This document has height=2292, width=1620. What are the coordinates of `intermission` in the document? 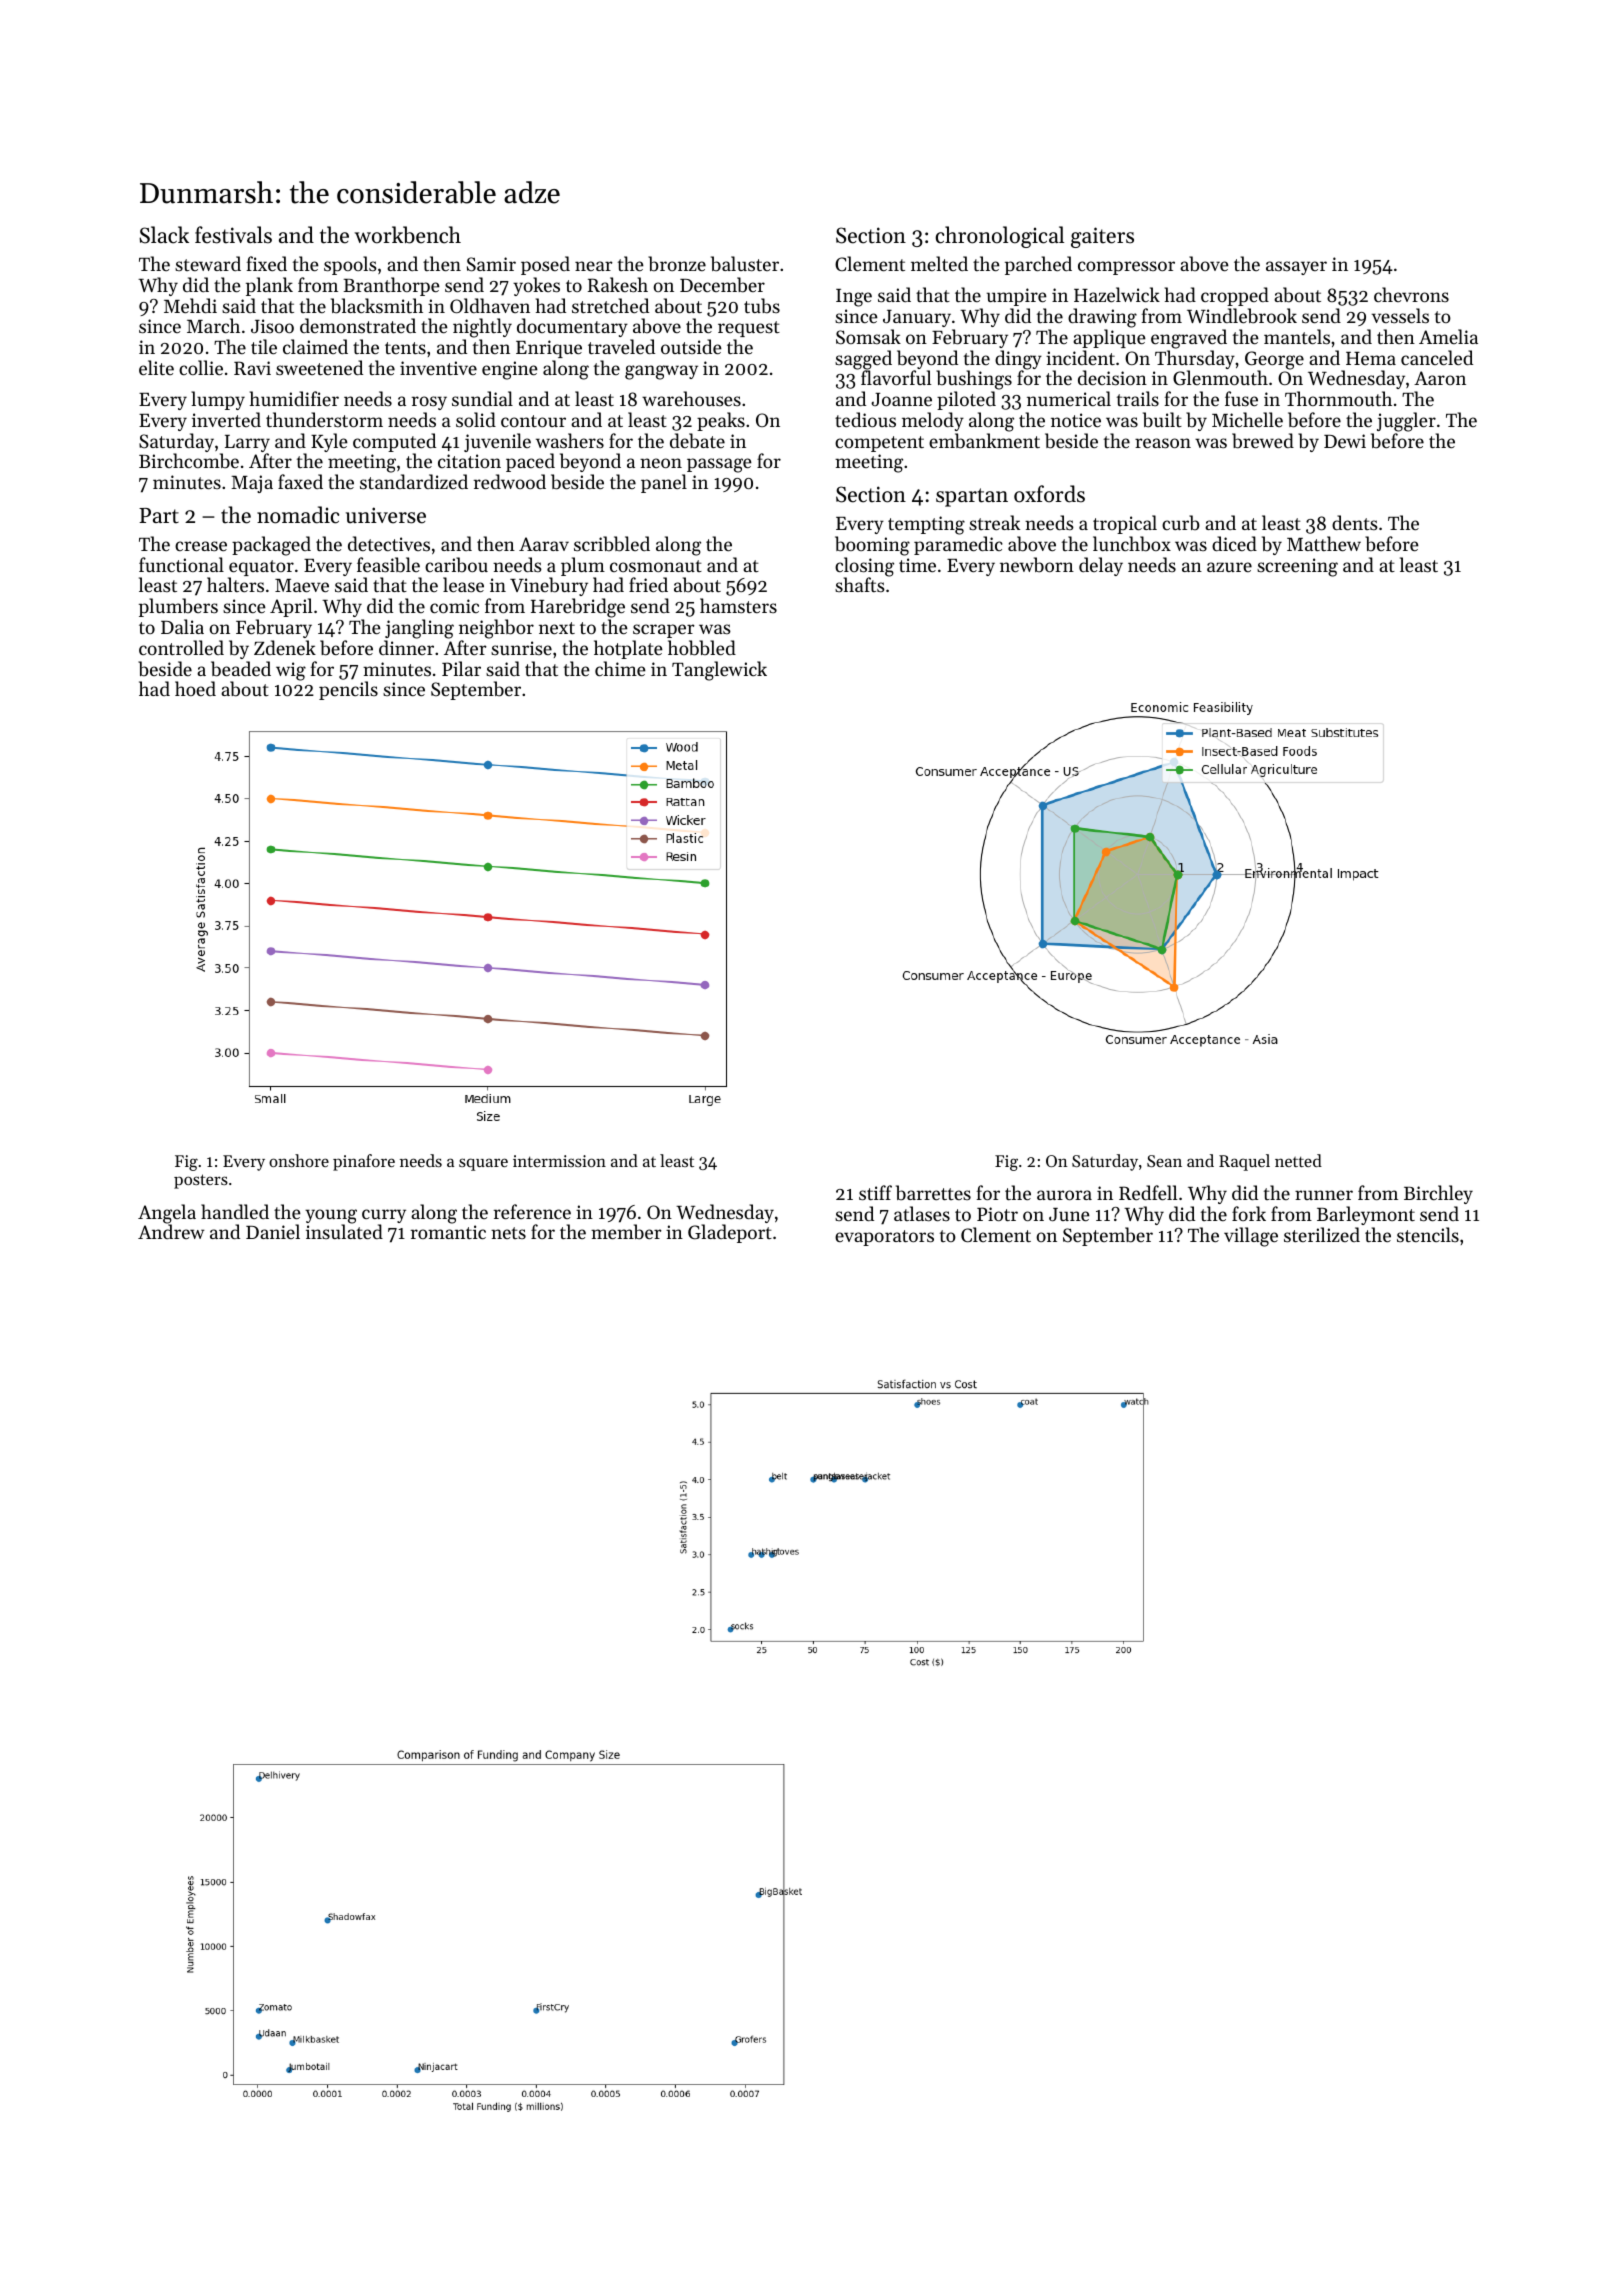 It's located at (559, 1161).
